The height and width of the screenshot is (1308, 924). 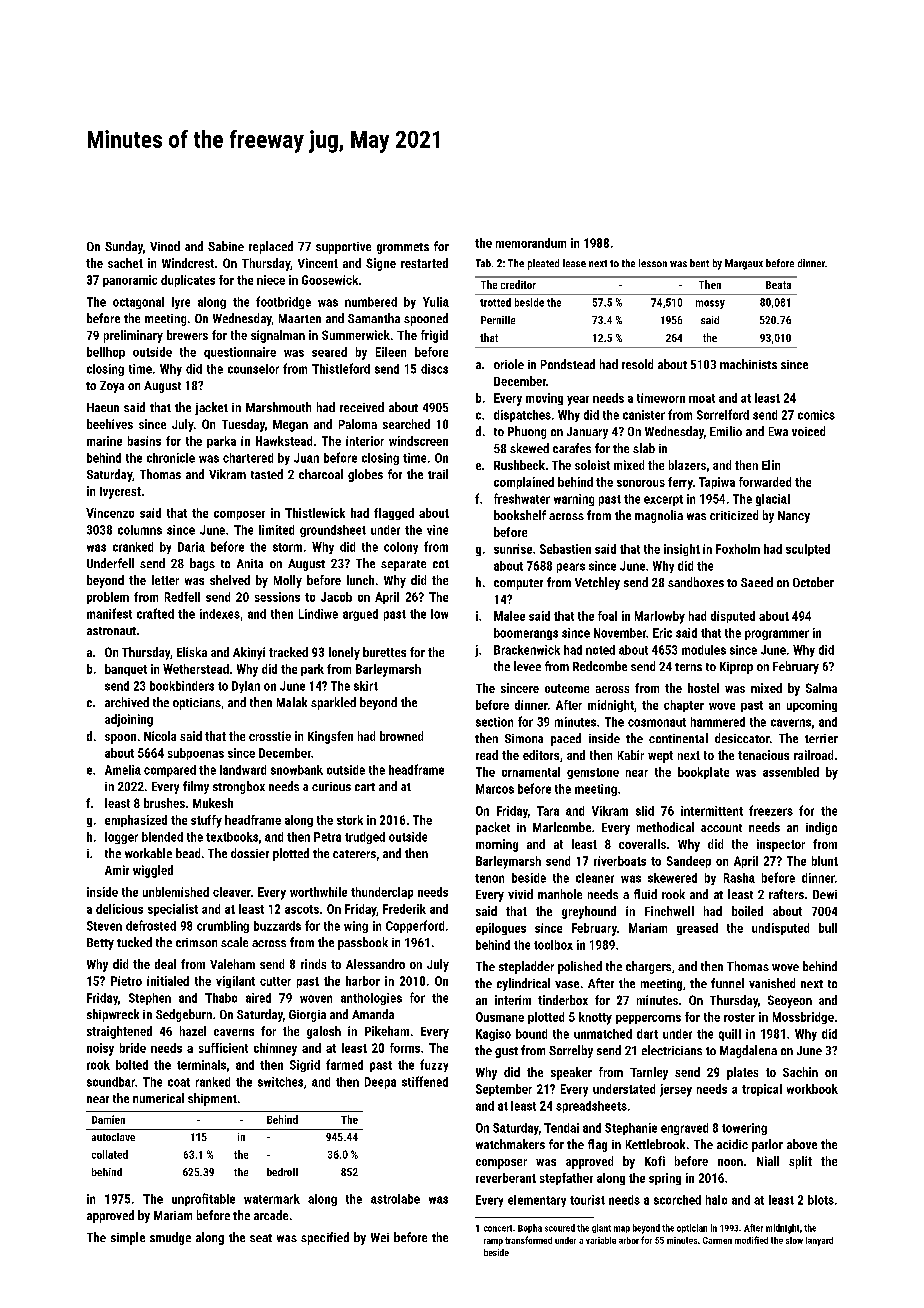 What do you see at coordinates (404, 909) in the screenshot?
I see `Frederik` at bounding box center [404, 909].
